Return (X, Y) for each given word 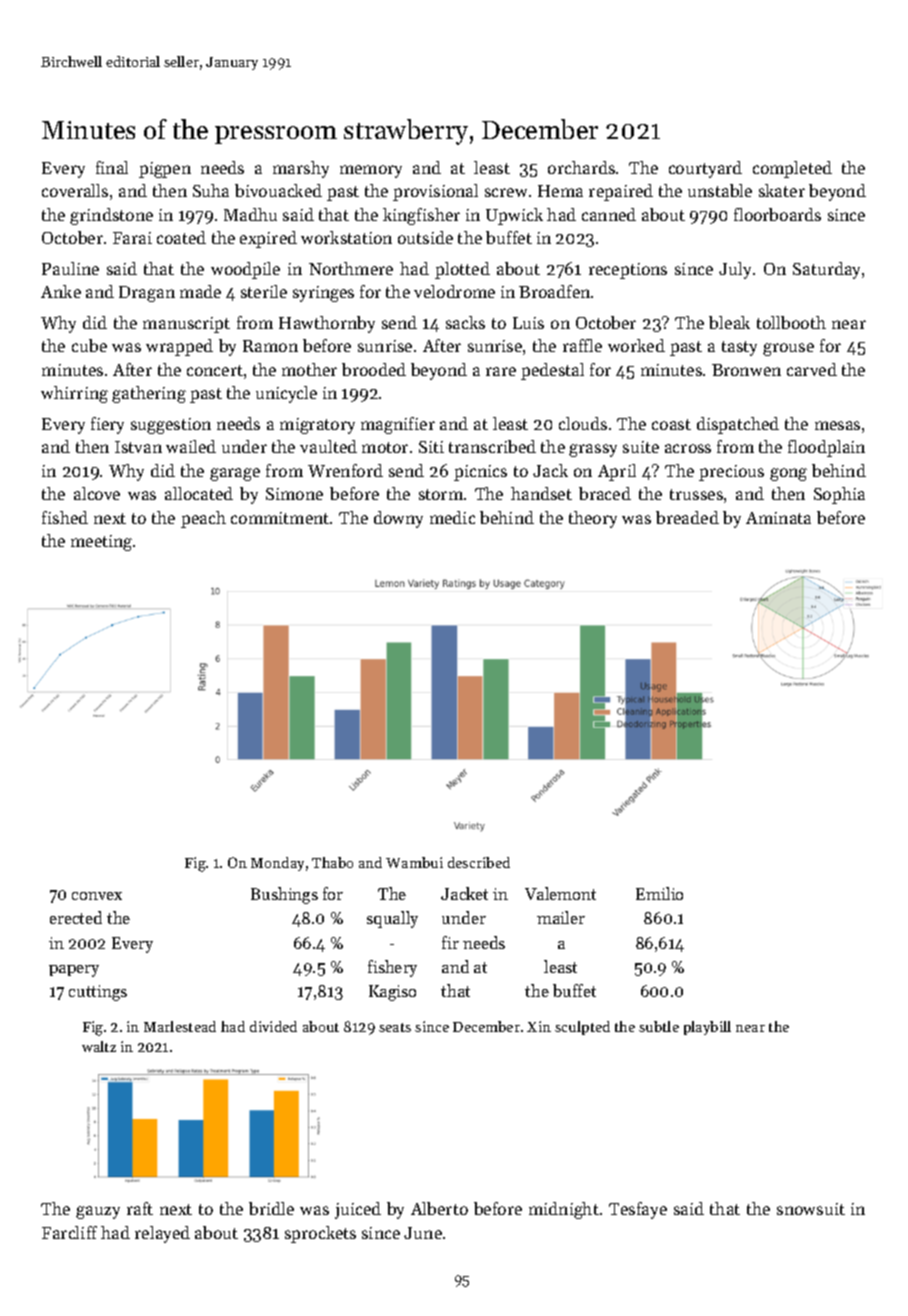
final (112, 167)
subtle (659, 1026)
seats (395, 1027)
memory (371, 171)
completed (792, 169)
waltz (99, 1046)
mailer (561, 917)
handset (541, 493)
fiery (107, 425)
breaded (687, 517)
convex (97, 896)
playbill (707, 1028)
